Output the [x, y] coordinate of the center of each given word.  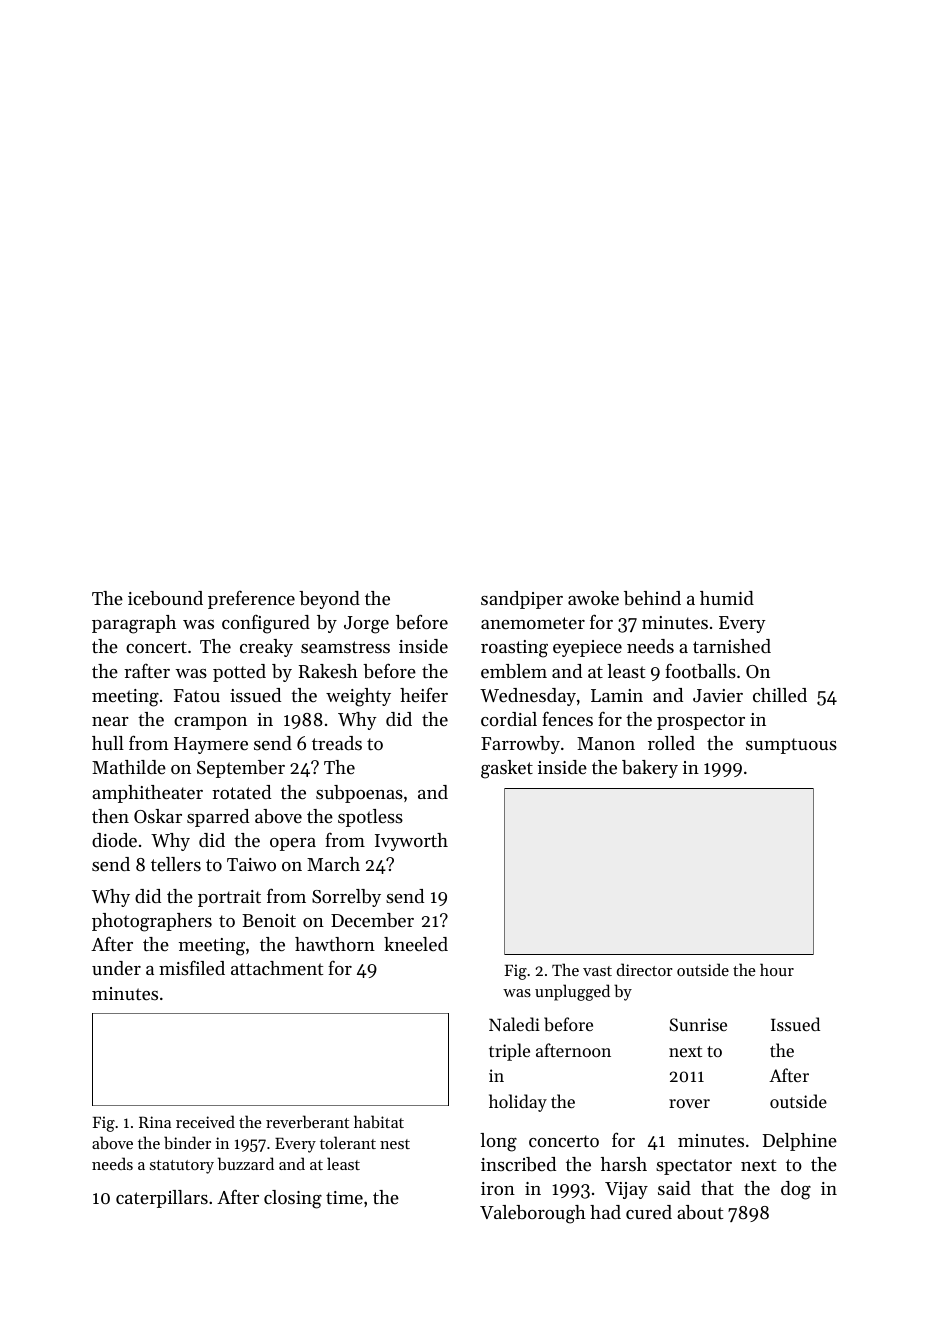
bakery [650, 769]
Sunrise [698, 1024]
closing [293, 1199]
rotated [241, 792]
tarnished [732, 646]
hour [777, 969]
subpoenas [359, 794]
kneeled [416, 944]
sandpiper [522, 600]
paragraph [134, 624]
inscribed [518, 1164]
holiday [518, 1103]
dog [796, 1190]
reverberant [307, 1121]
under [116, 968]
